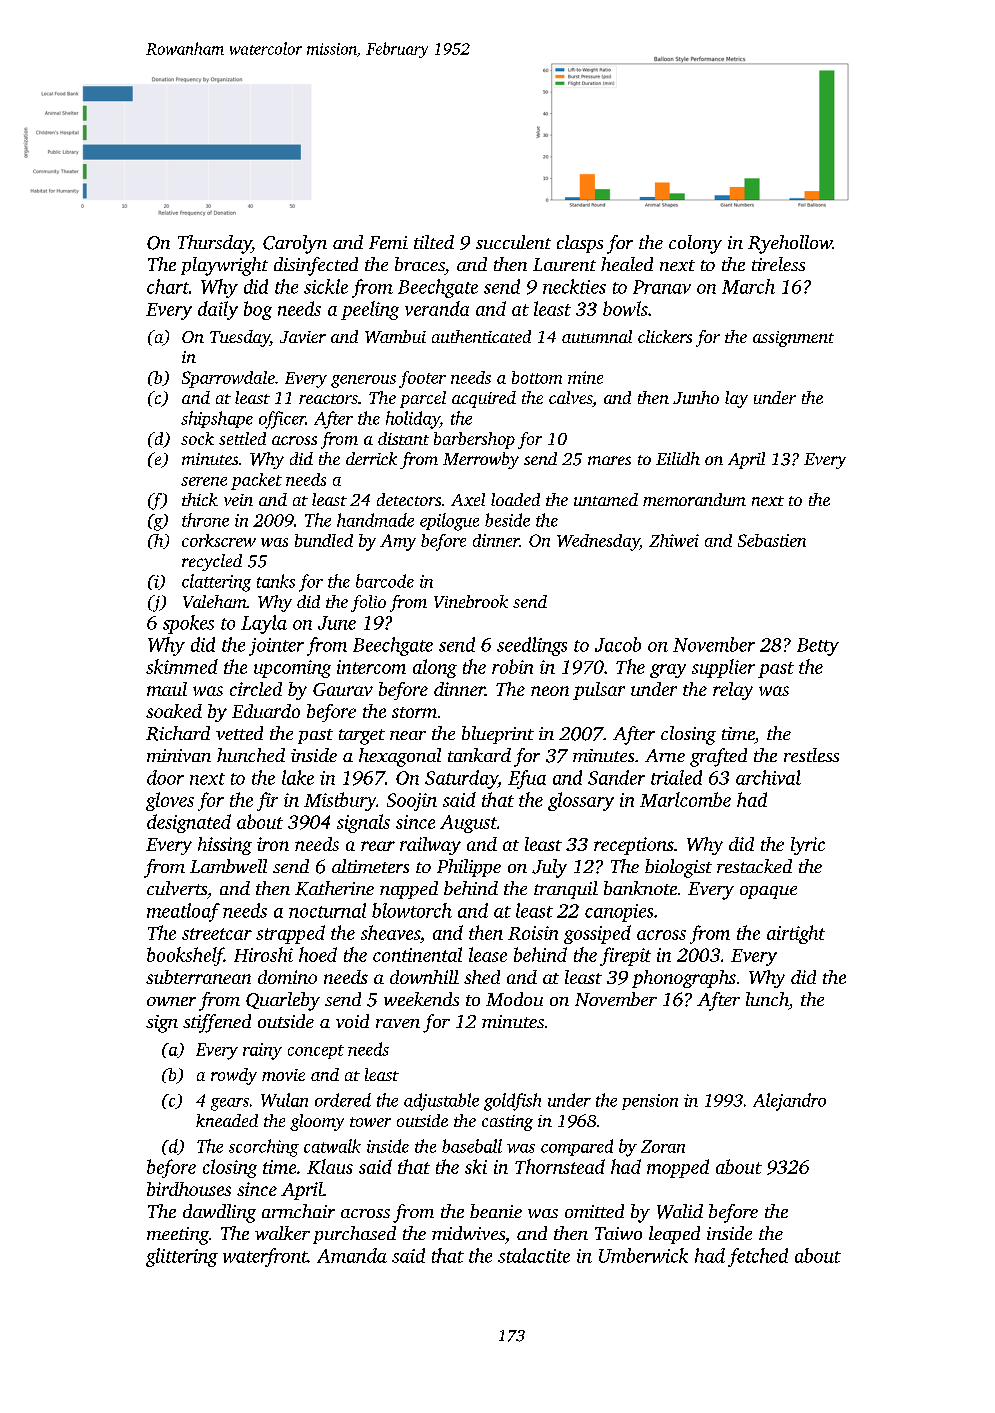 The image size is (995, 1413). I want to click on nocturnal, so click(327, 910).
